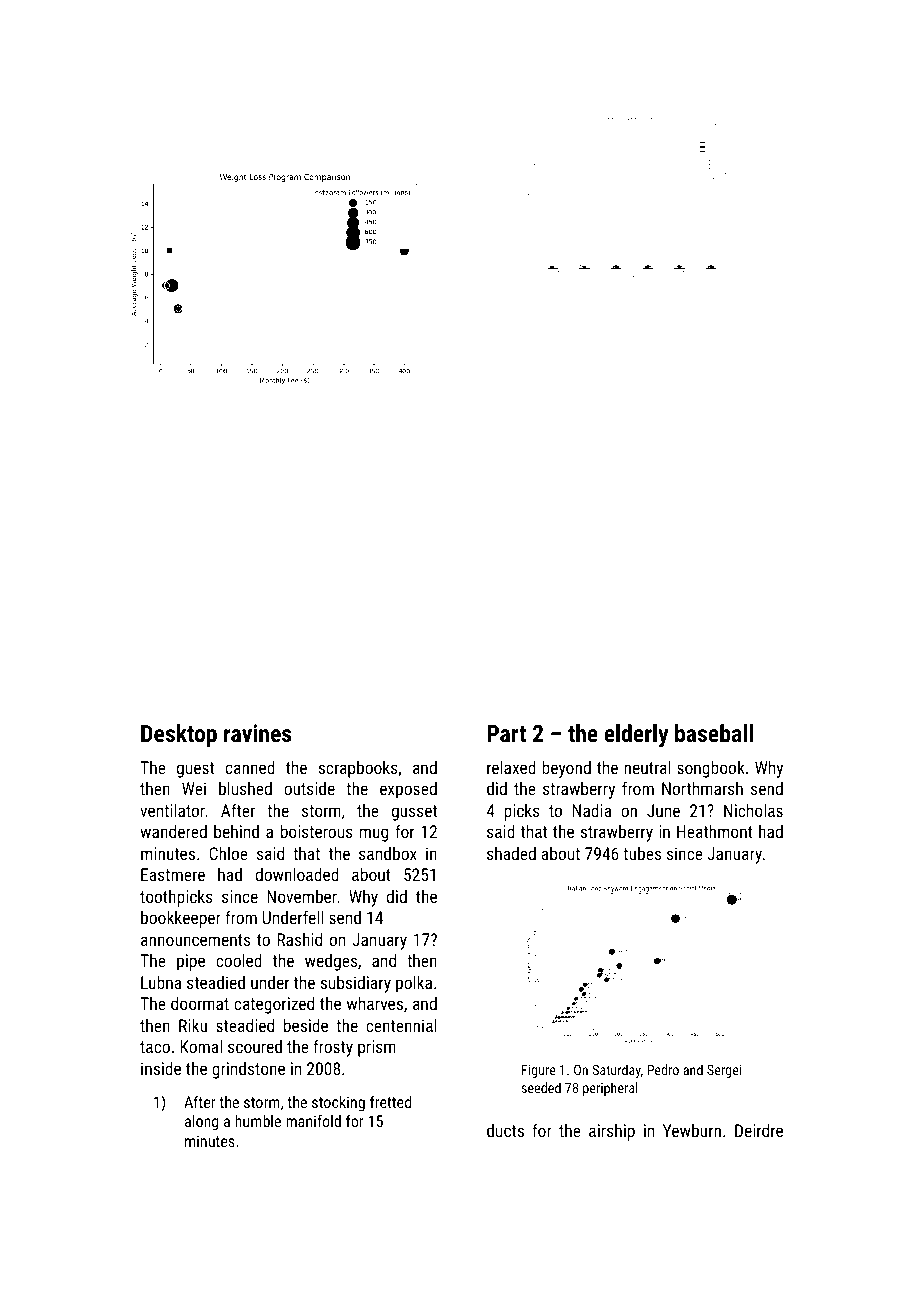  I want to click on along, so click(201, 1123).
